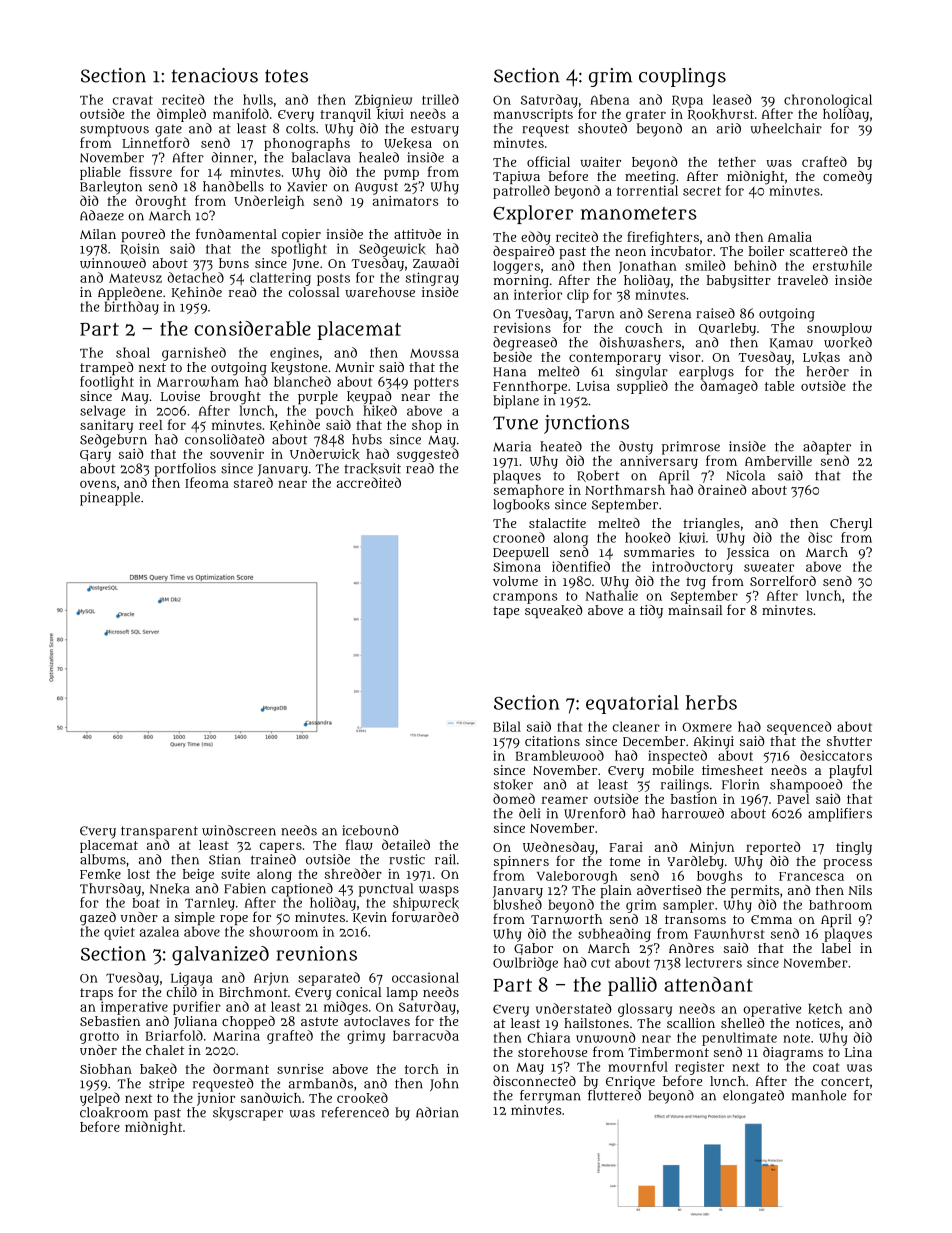 The width and height of the screenshot is (952, 1233). What do you see at coordinates (253, 482) in the screenshot?
I see `stared` at bounding box center [253, 482].
